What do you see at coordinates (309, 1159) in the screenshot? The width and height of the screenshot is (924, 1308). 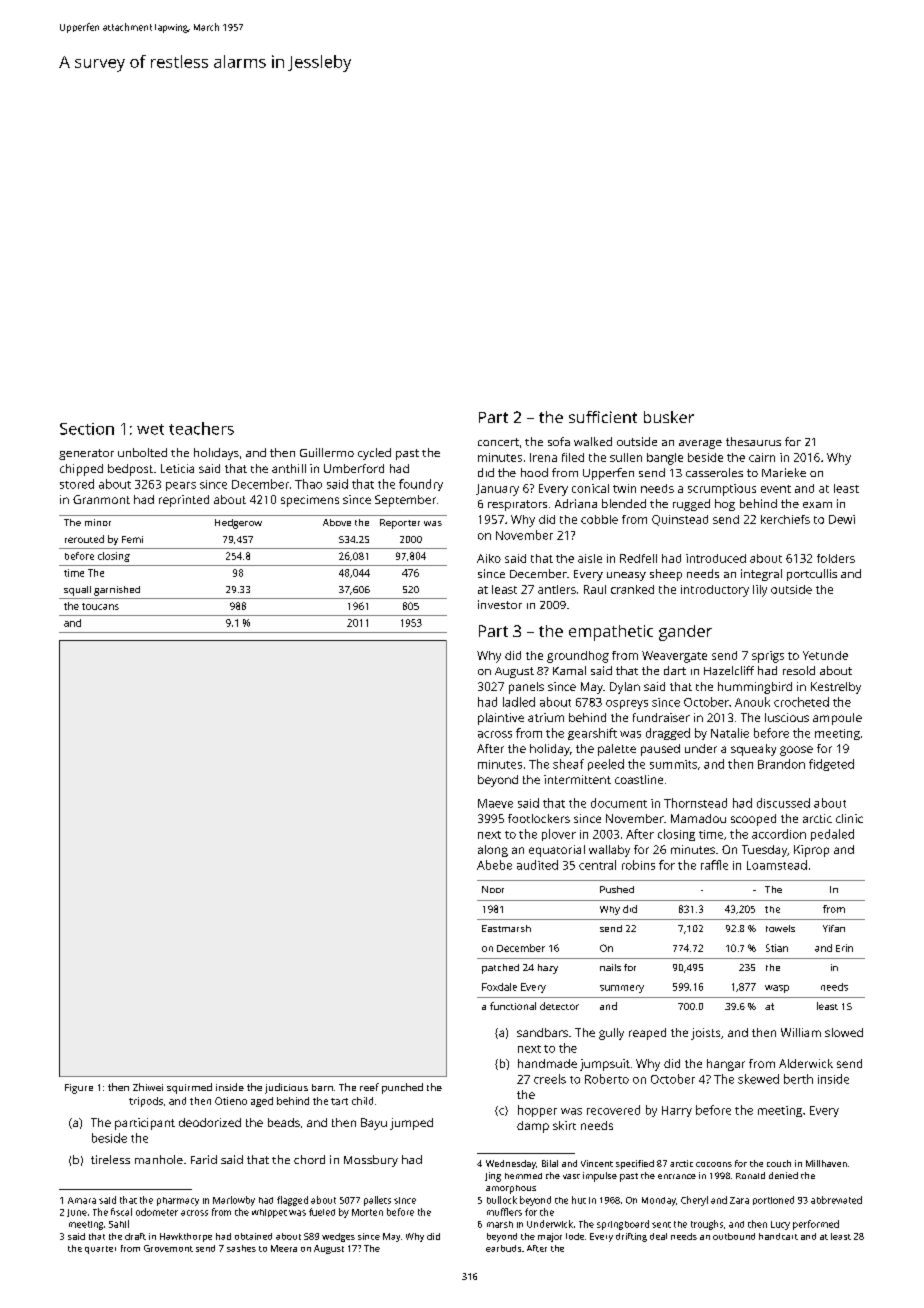 I see `chord` at bounding box center [309, 1159].
